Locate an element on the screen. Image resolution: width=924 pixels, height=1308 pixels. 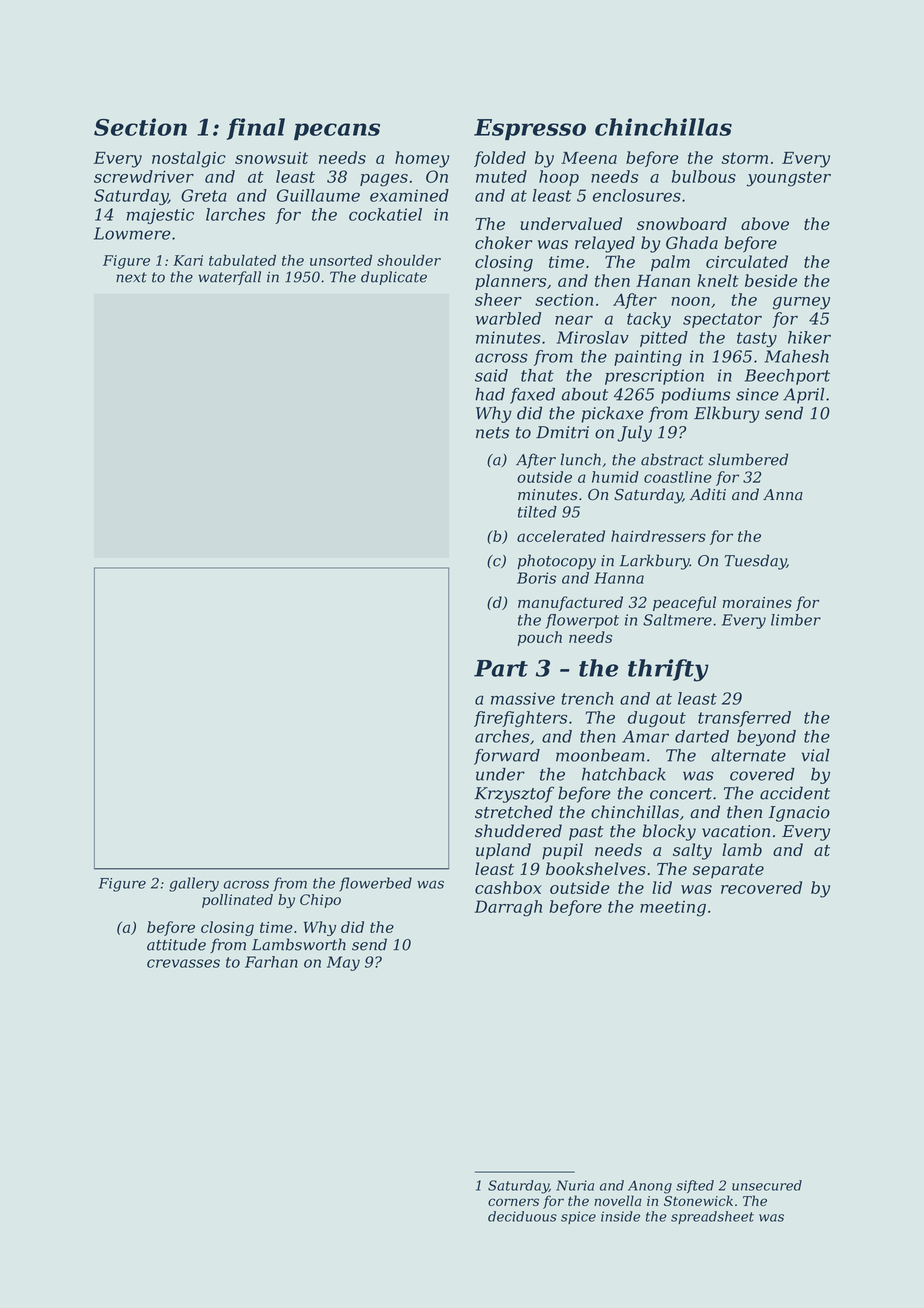
crevasses is located at coordinates (183, 963).
